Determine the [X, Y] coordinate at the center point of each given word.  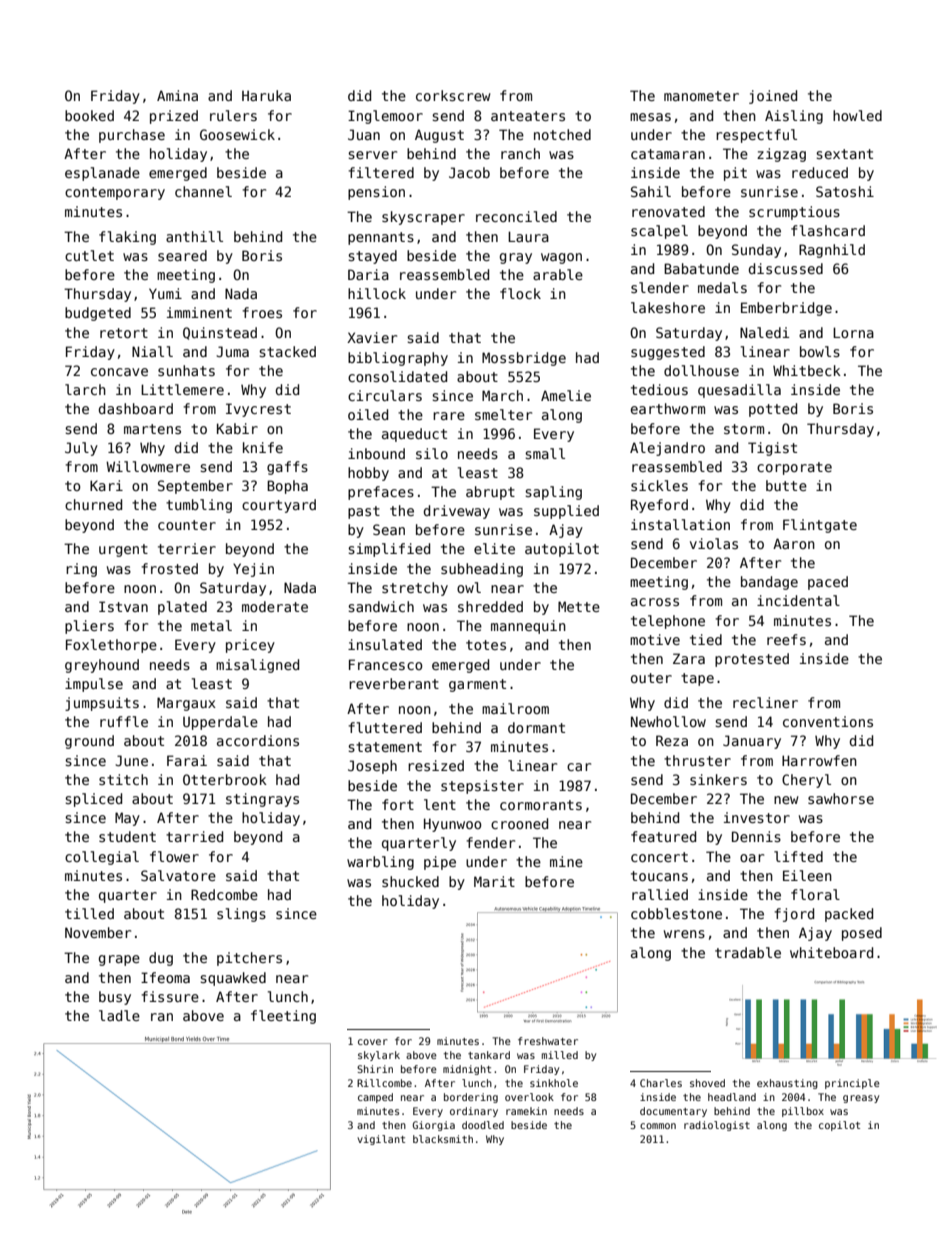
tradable [748, 952]
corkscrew [453, 95]
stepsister [482, 787]
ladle [119, 1015]
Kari [106, 485]
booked [89, 115]
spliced [93, 800]
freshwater [548, 1041]
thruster [697, 760]
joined [773, 97]
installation [680, 524]
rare [449, 416]
